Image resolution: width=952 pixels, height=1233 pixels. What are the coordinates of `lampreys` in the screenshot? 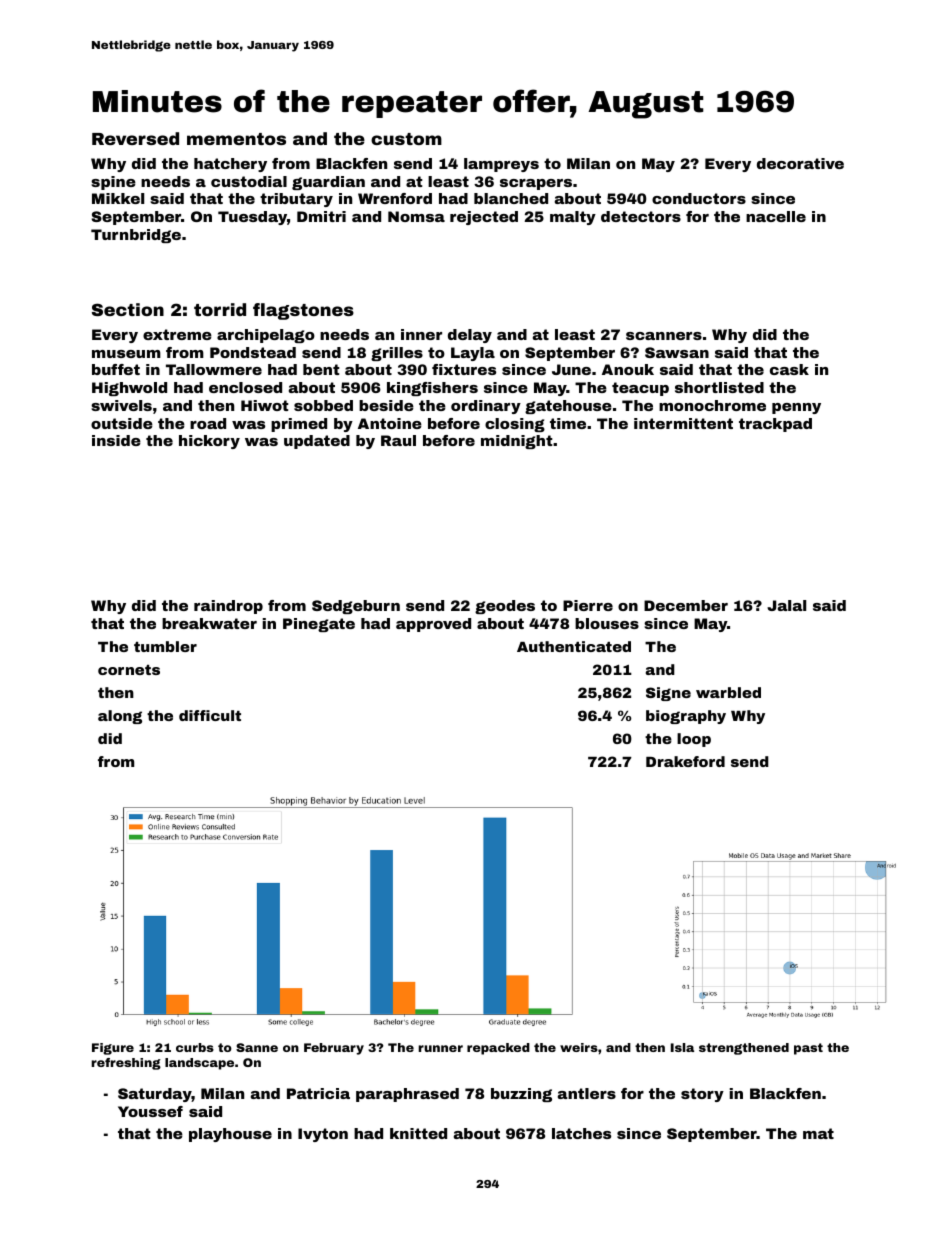 It's located at (501, 165).
